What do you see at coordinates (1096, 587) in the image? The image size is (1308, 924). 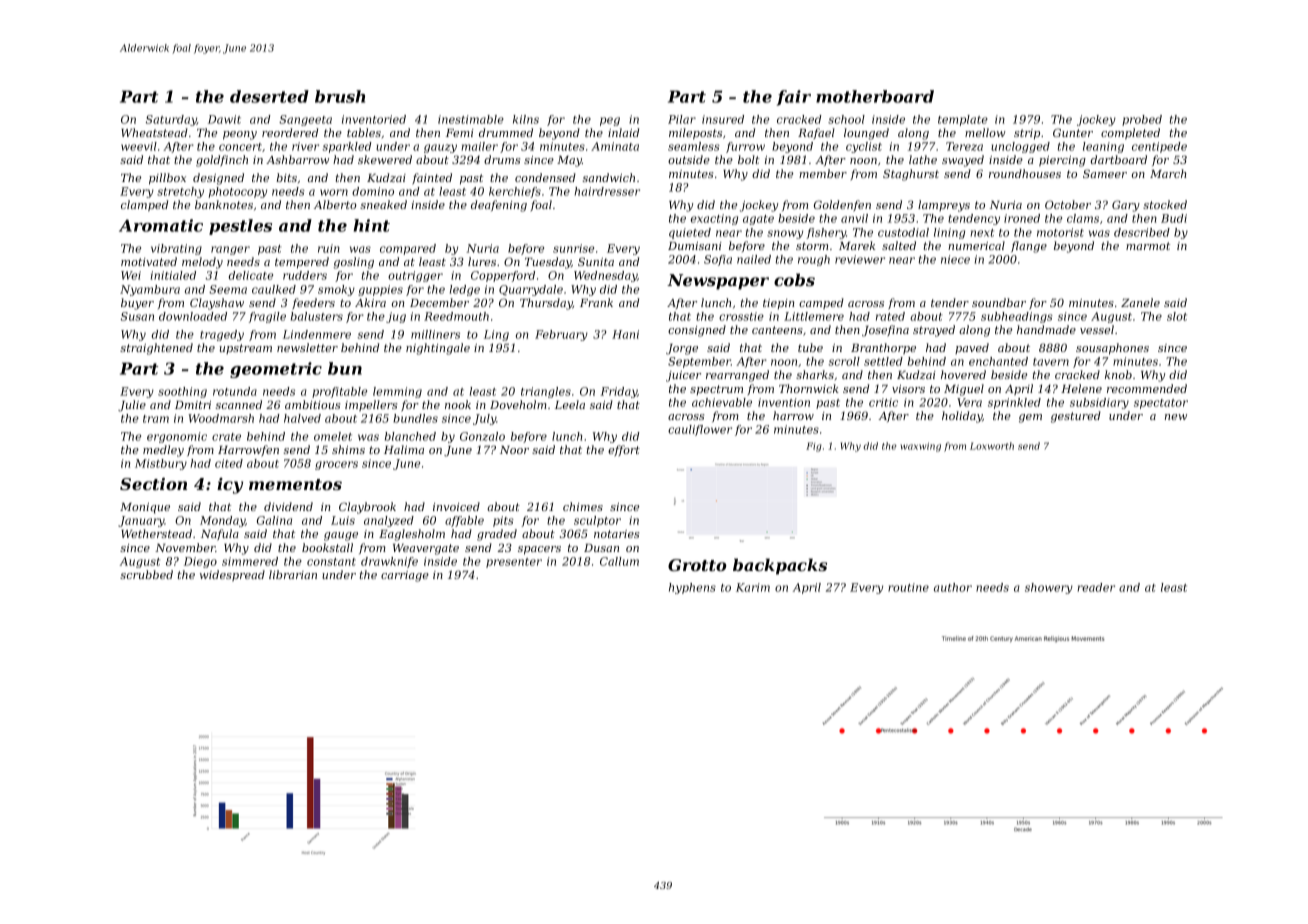 I see `reader` at bounding box center [1096, 587].
